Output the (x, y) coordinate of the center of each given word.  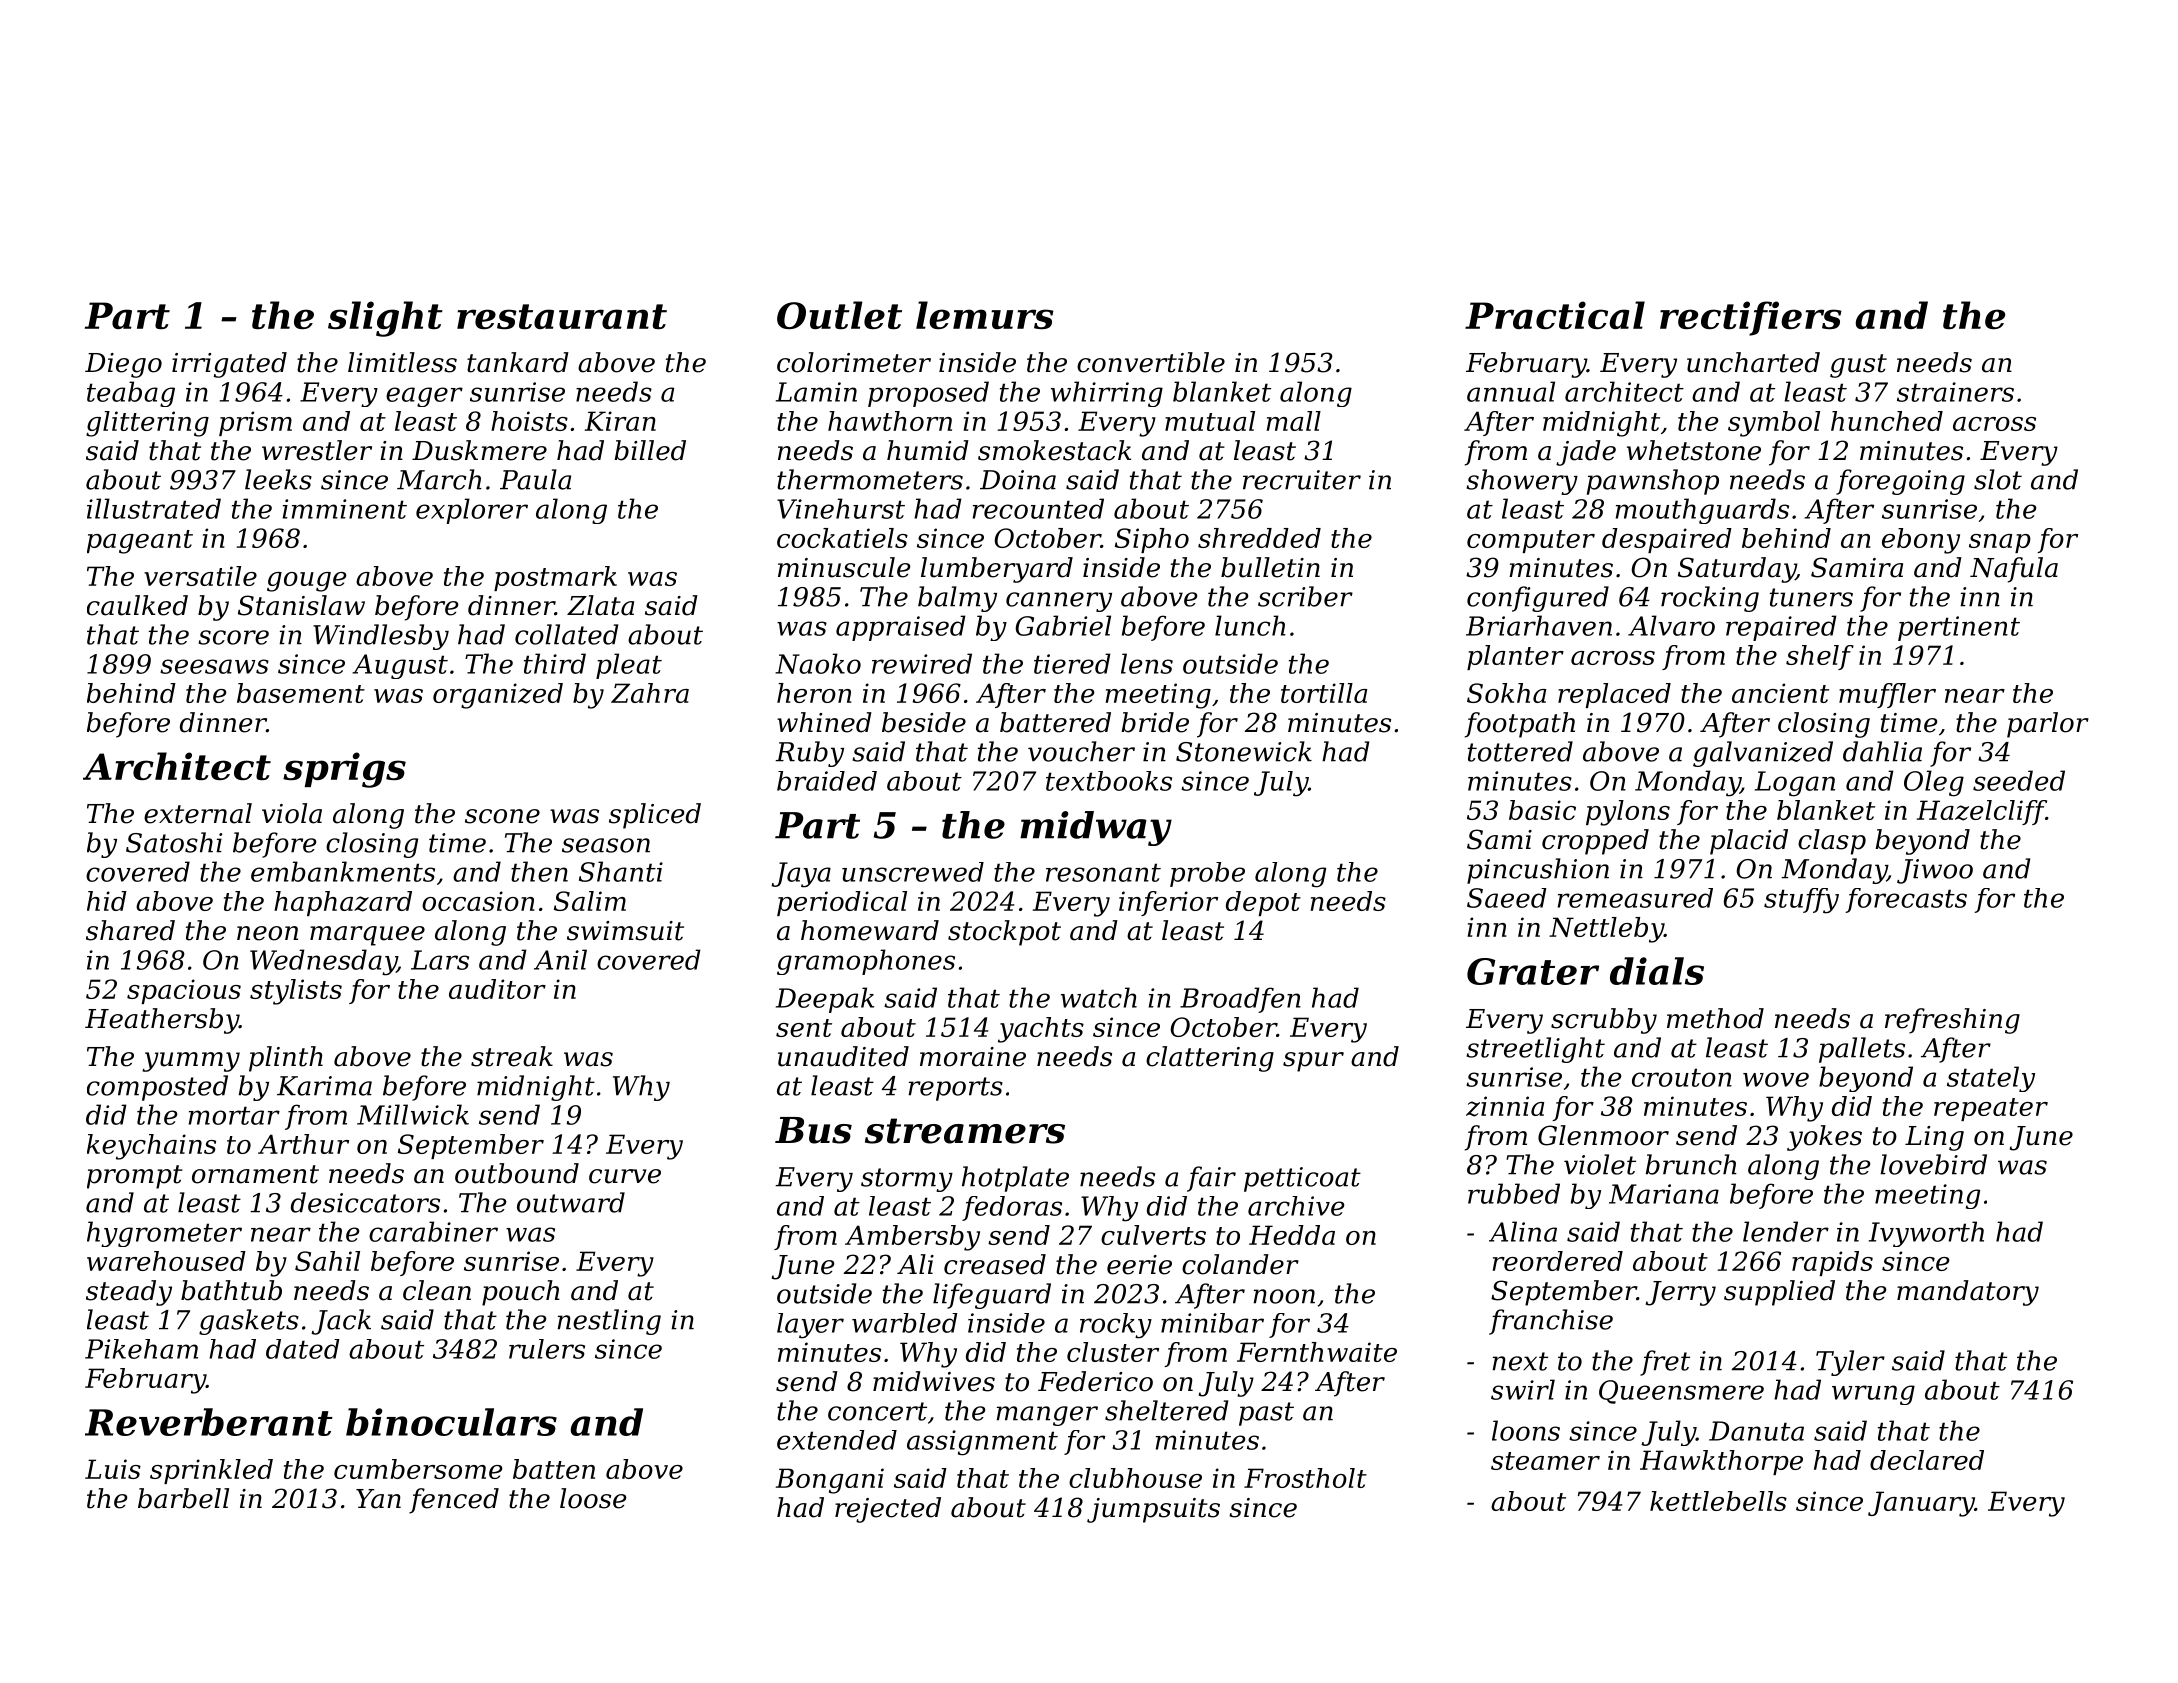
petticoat (1302, 1179)
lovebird (1933, 1164)
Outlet (839, 315)
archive (1296, 1206)
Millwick (413, 1114)
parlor (2048, 725)
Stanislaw (301, 605)
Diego (123, 365)
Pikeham (141, 1349)
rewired (922, 663)
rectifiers (1751, 318)
